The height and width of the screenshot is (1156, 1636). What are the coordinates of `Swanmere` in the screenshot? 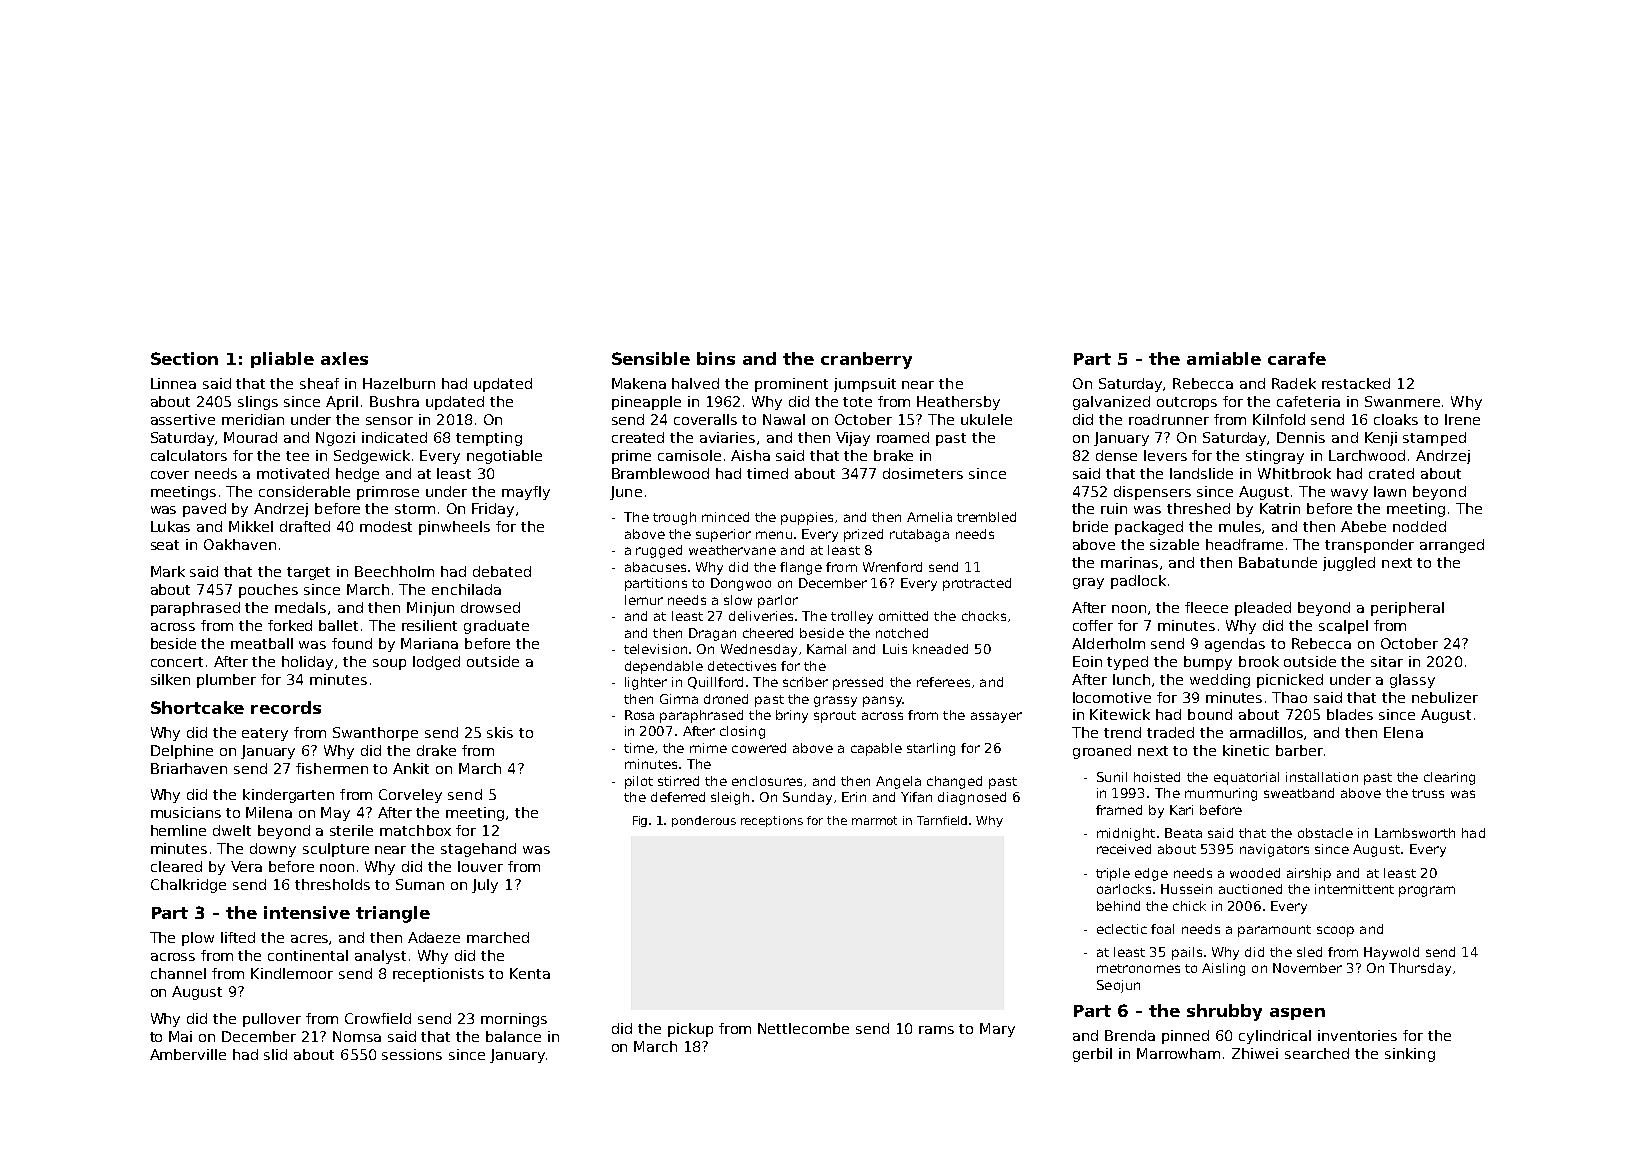 It's located at (1402, 401).
